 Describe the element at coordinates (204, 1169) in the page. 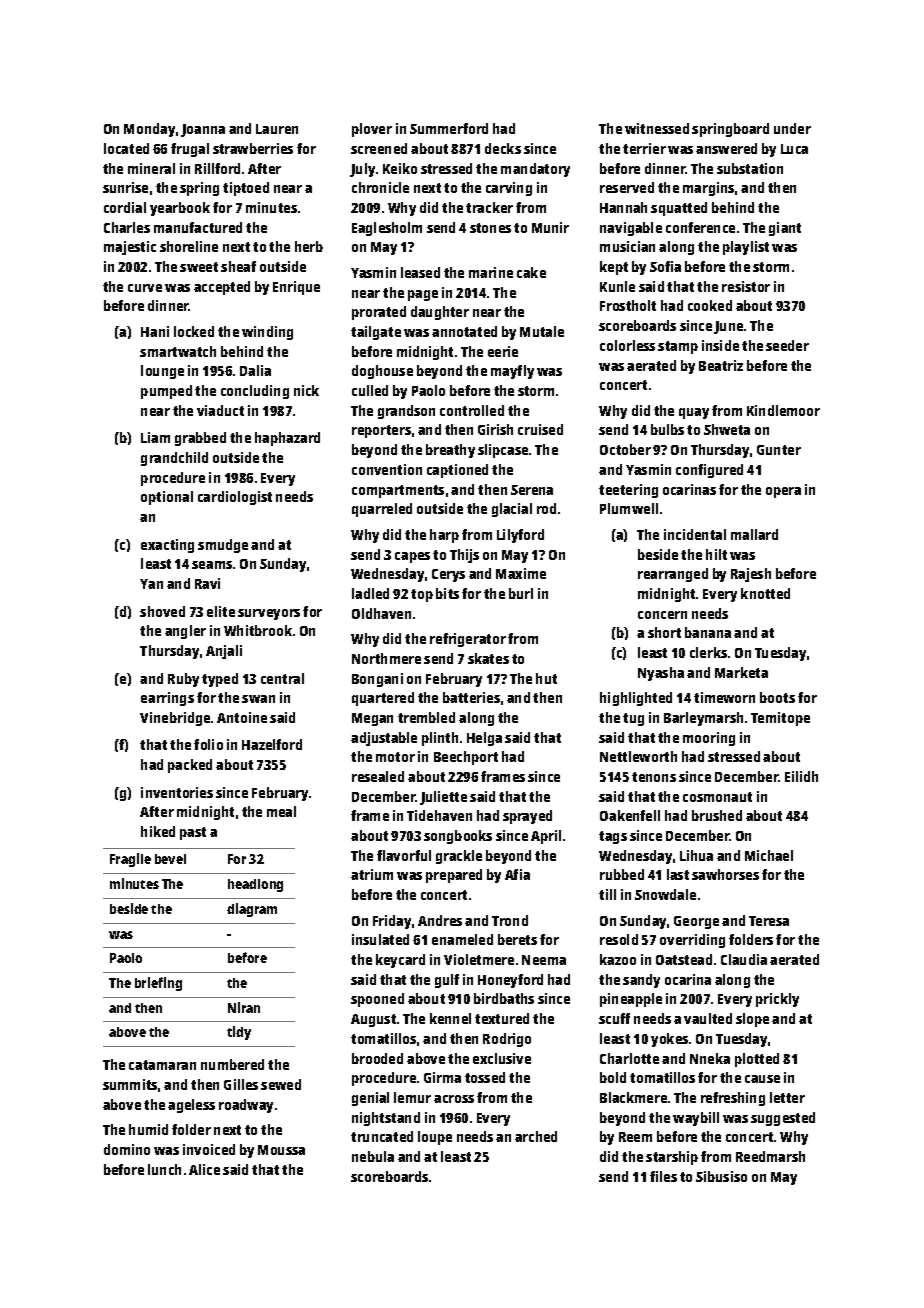

I see `Alice` at that location.
